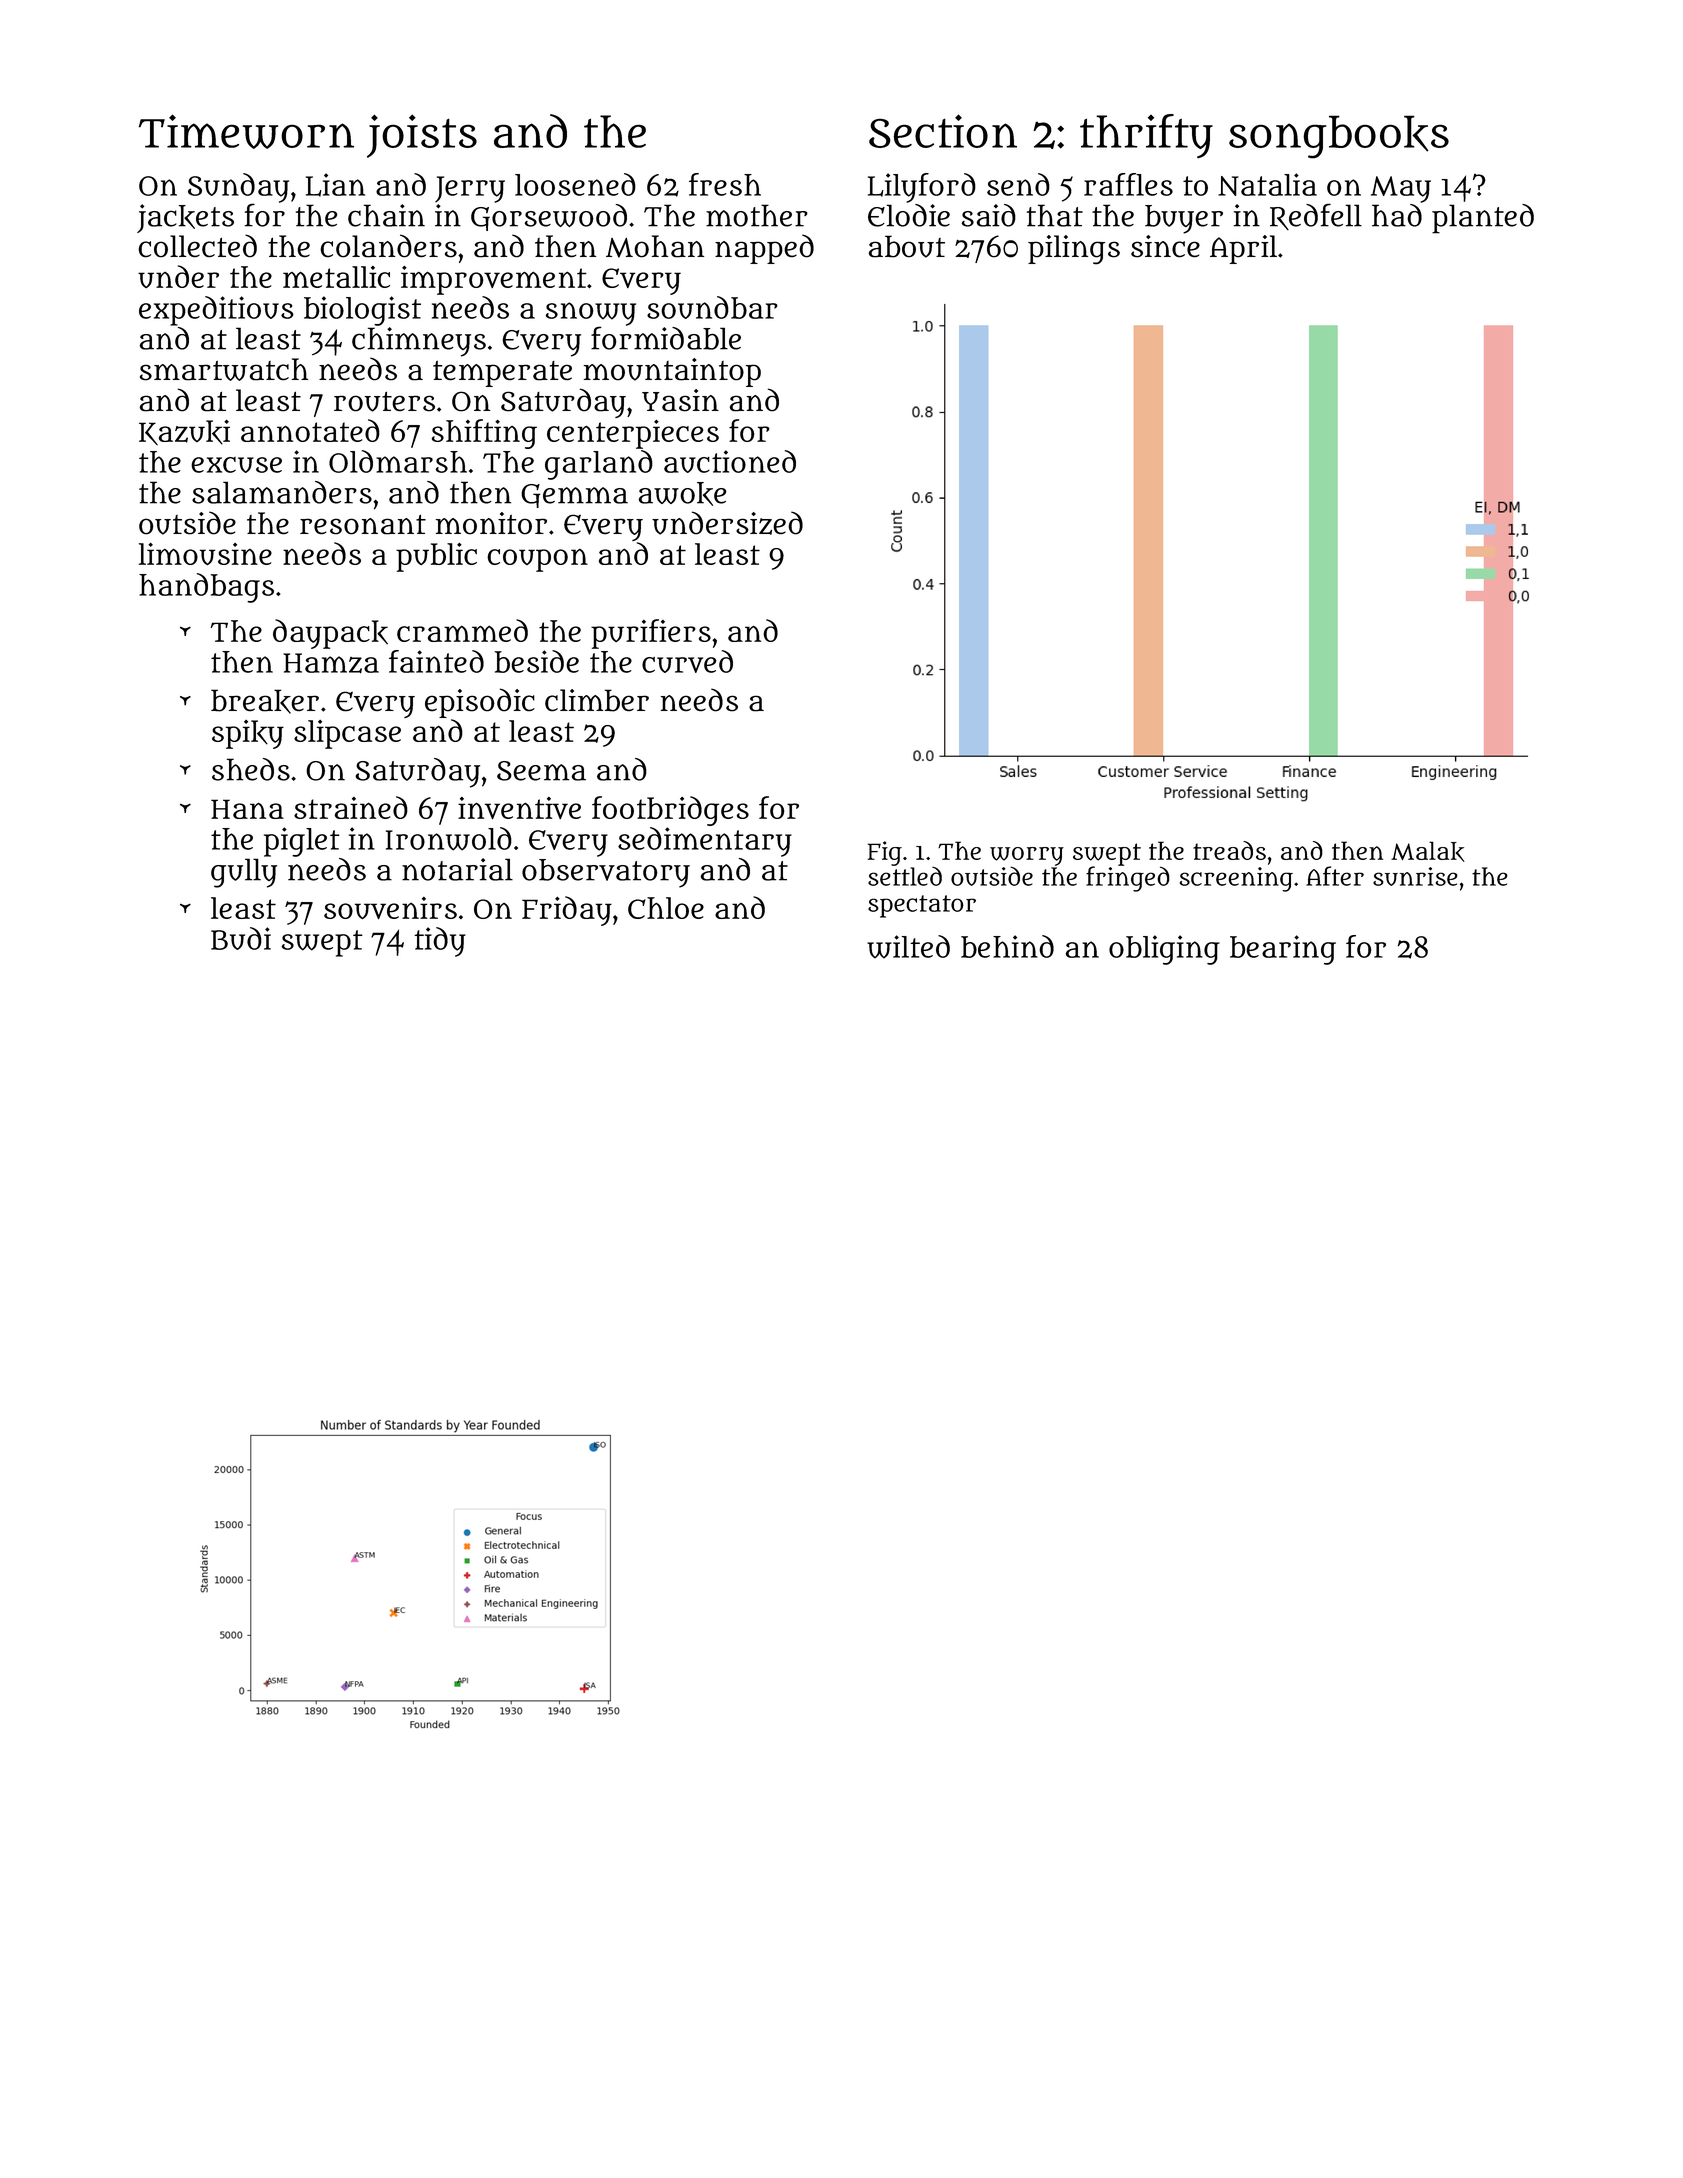  Describe the element at coordinates (422, 136) in the screenshot. I see `joists` at that location.
